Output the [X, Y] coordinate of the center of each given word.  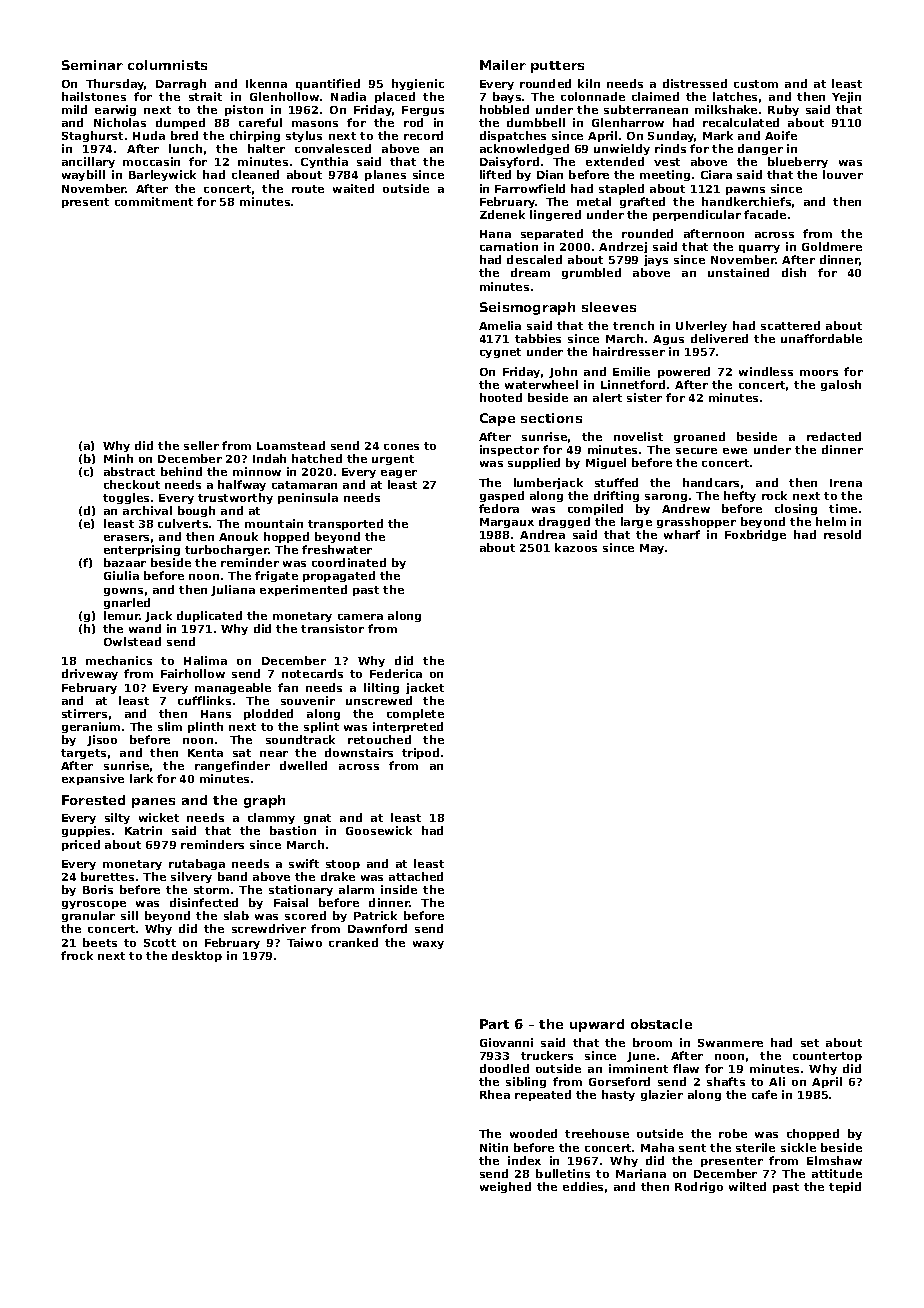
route [308, 189]
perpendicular [697, 215]
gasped [502, 496]
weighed [505, 1187]
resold [842, 534]
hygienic [418, 84]
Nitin [494, 1147]
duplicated [209, 616]
